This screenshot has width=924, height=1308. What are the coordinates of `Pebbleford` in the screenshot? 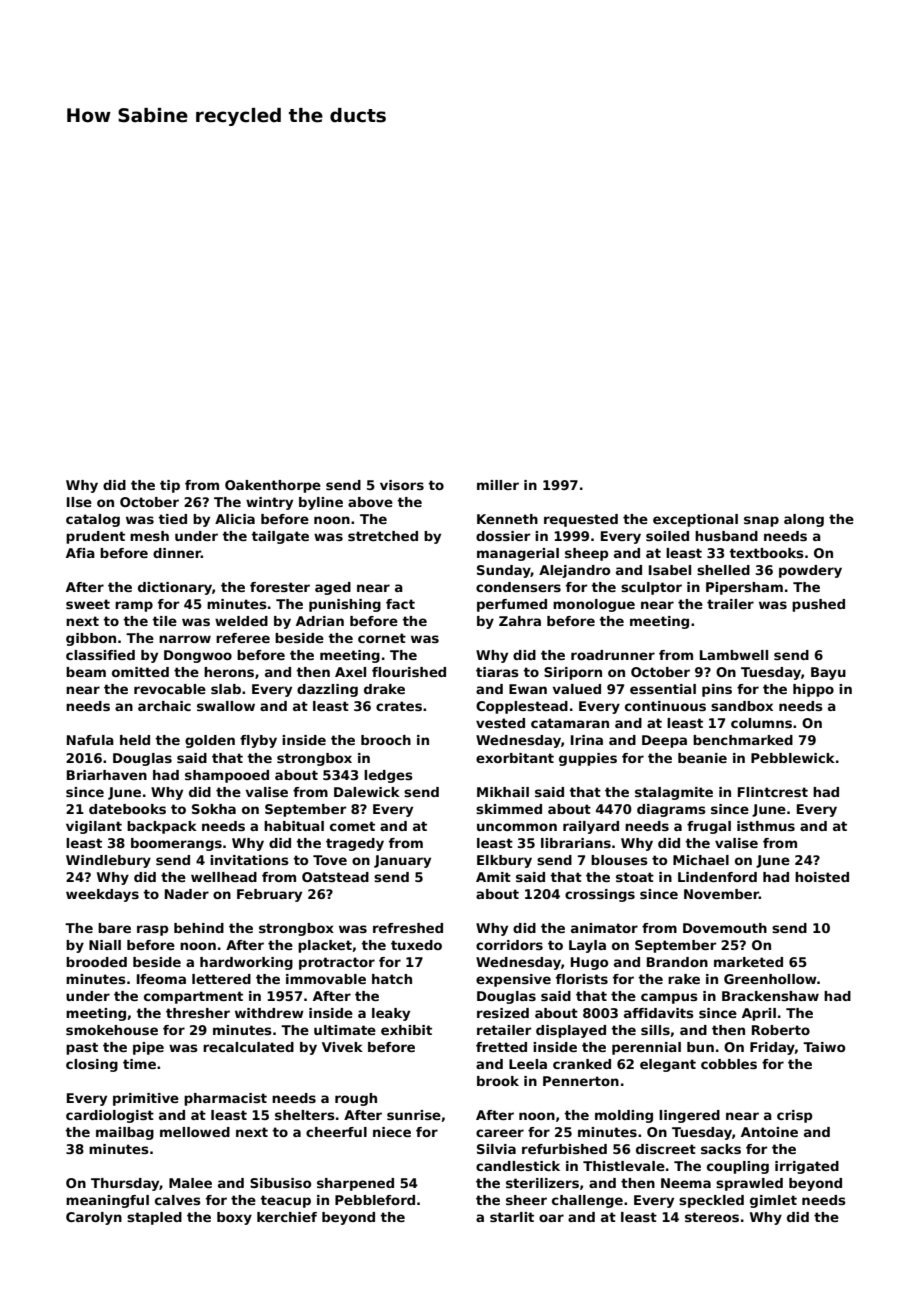 It's located at (375, 1200).
